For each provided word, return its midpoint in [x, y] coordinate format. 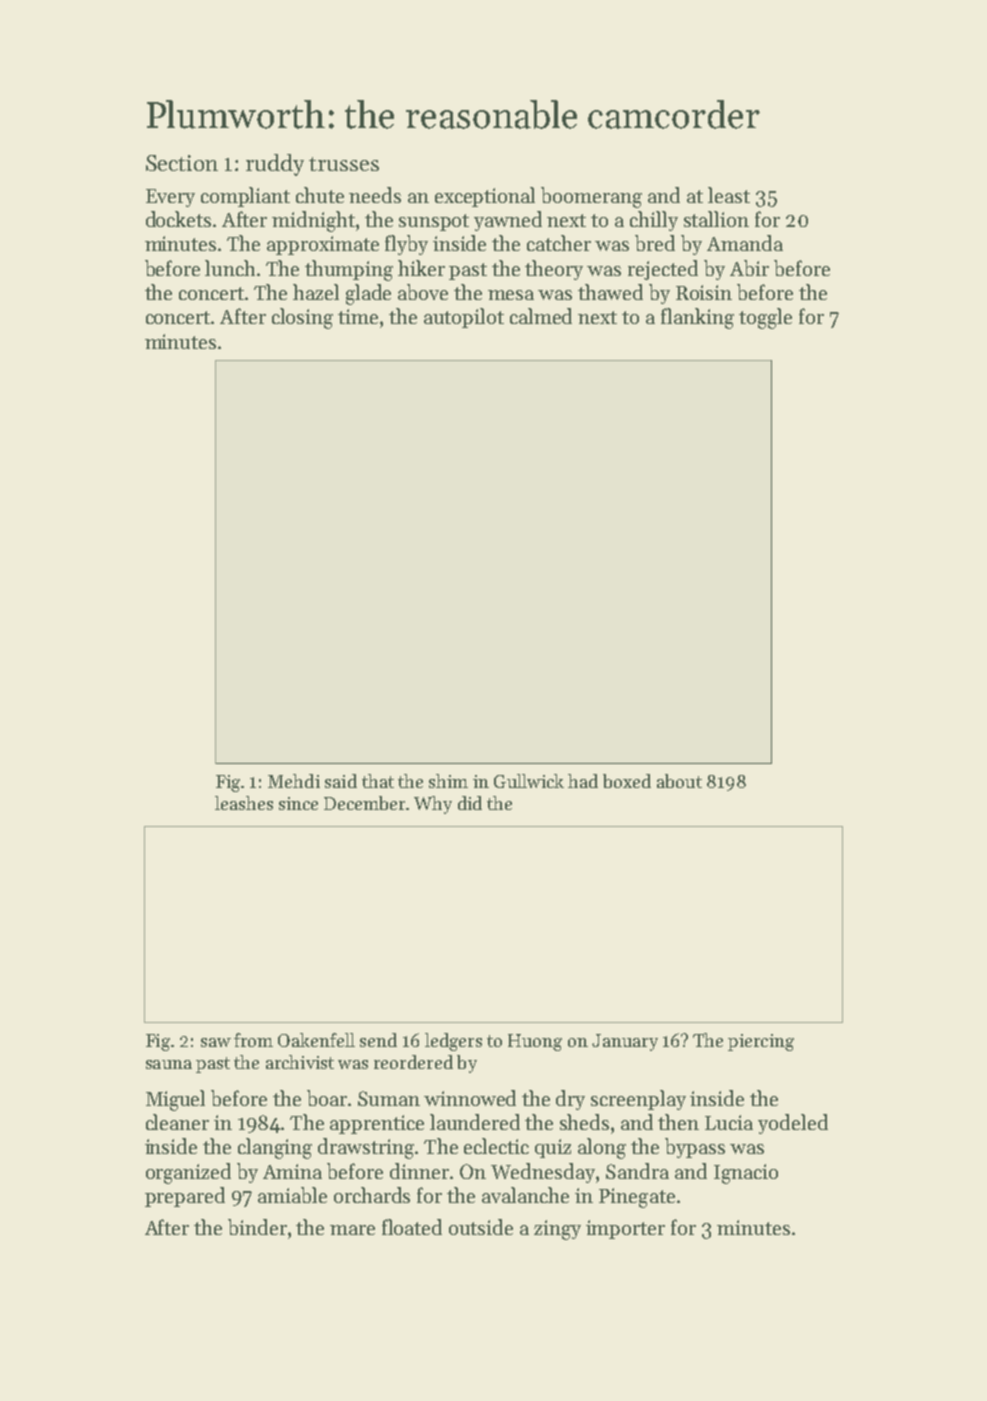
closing [302, 318]
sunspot [434, 222]
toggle [765, 318]
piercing [761, 1042]
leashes [244, 803]
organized [188, 1173]
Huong [535, 1042]
